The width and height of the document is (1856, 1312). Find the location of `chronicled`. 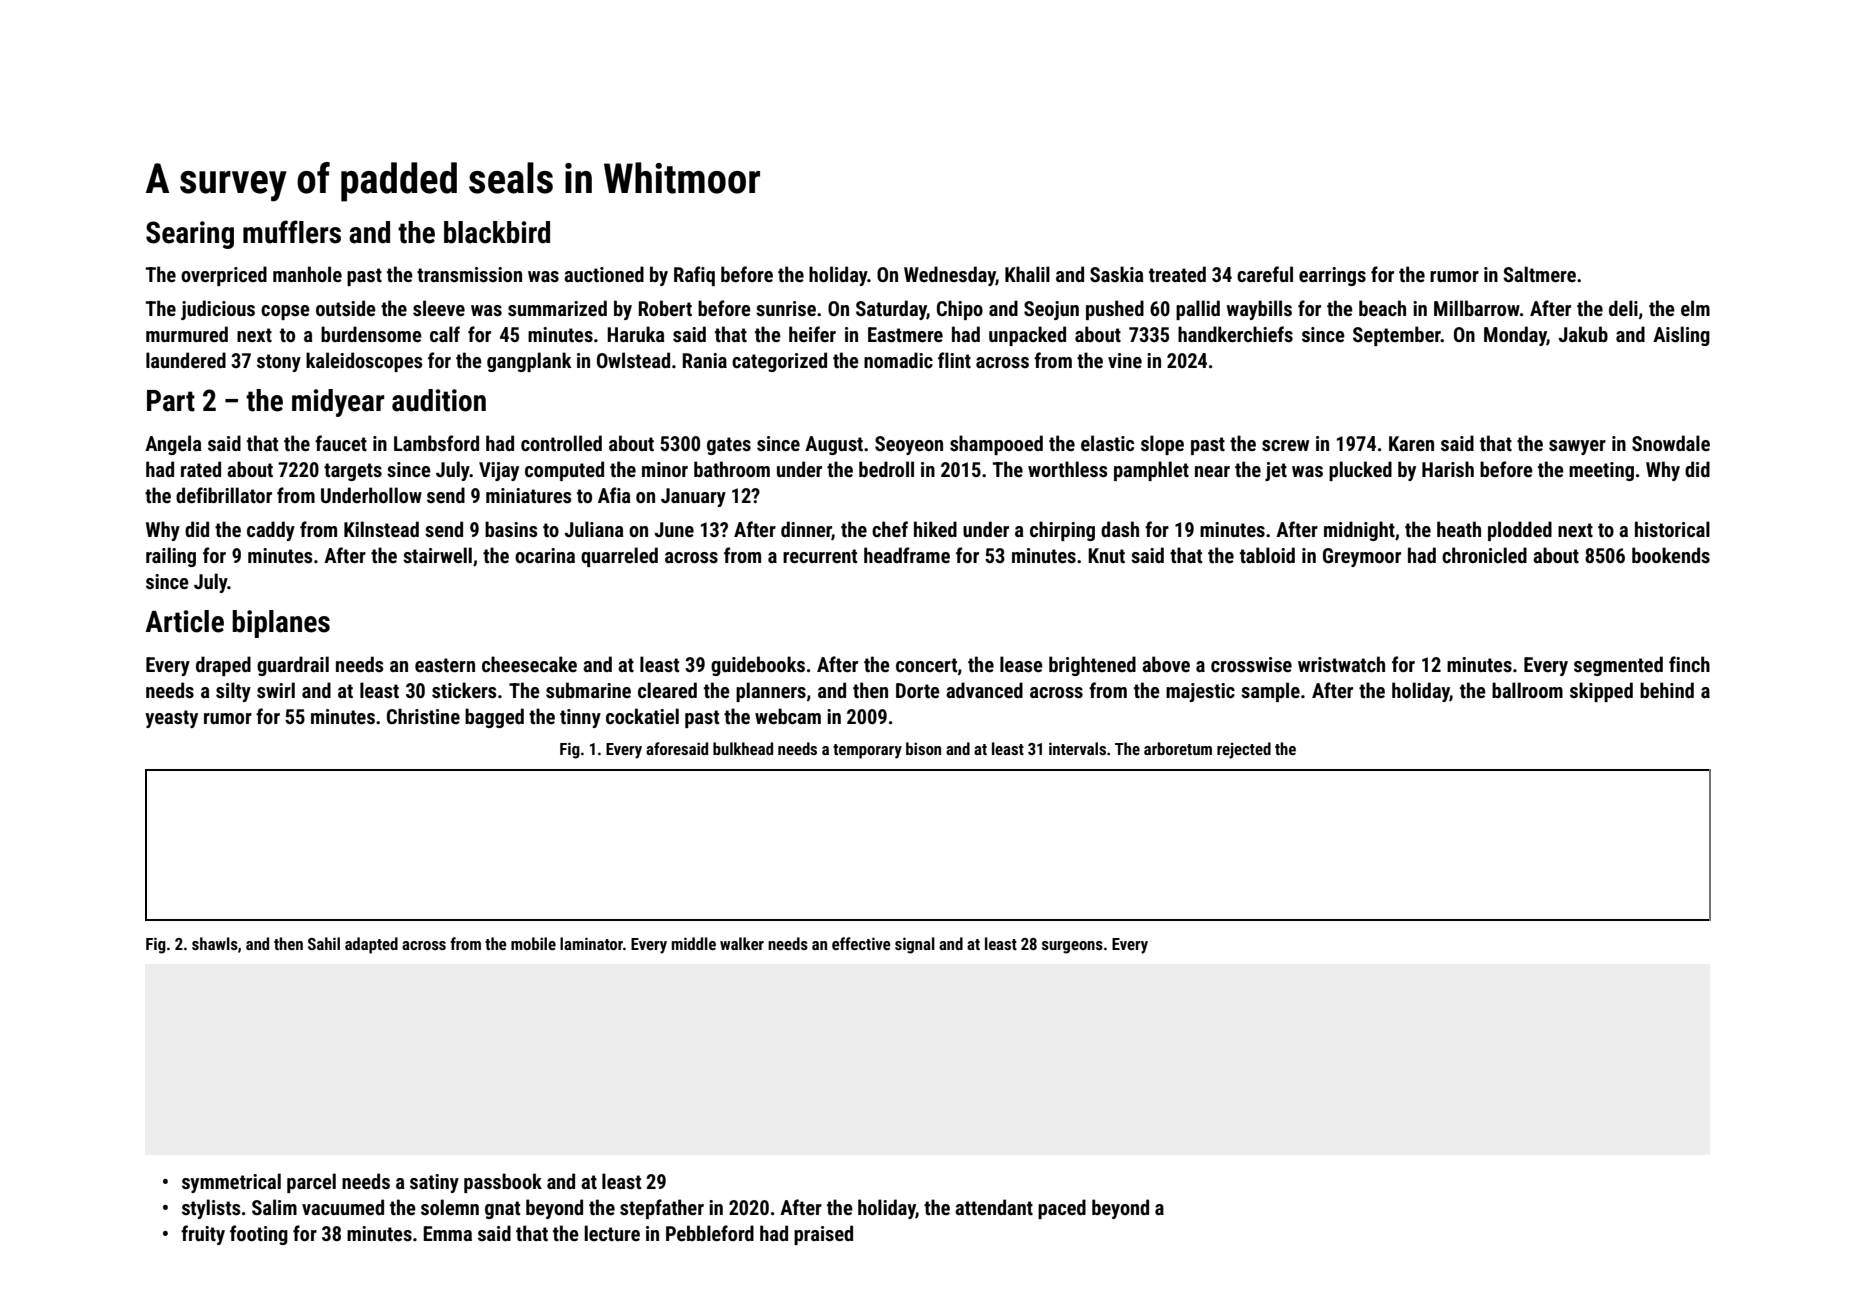

chronicled is located at coordinates (1484, 555).
